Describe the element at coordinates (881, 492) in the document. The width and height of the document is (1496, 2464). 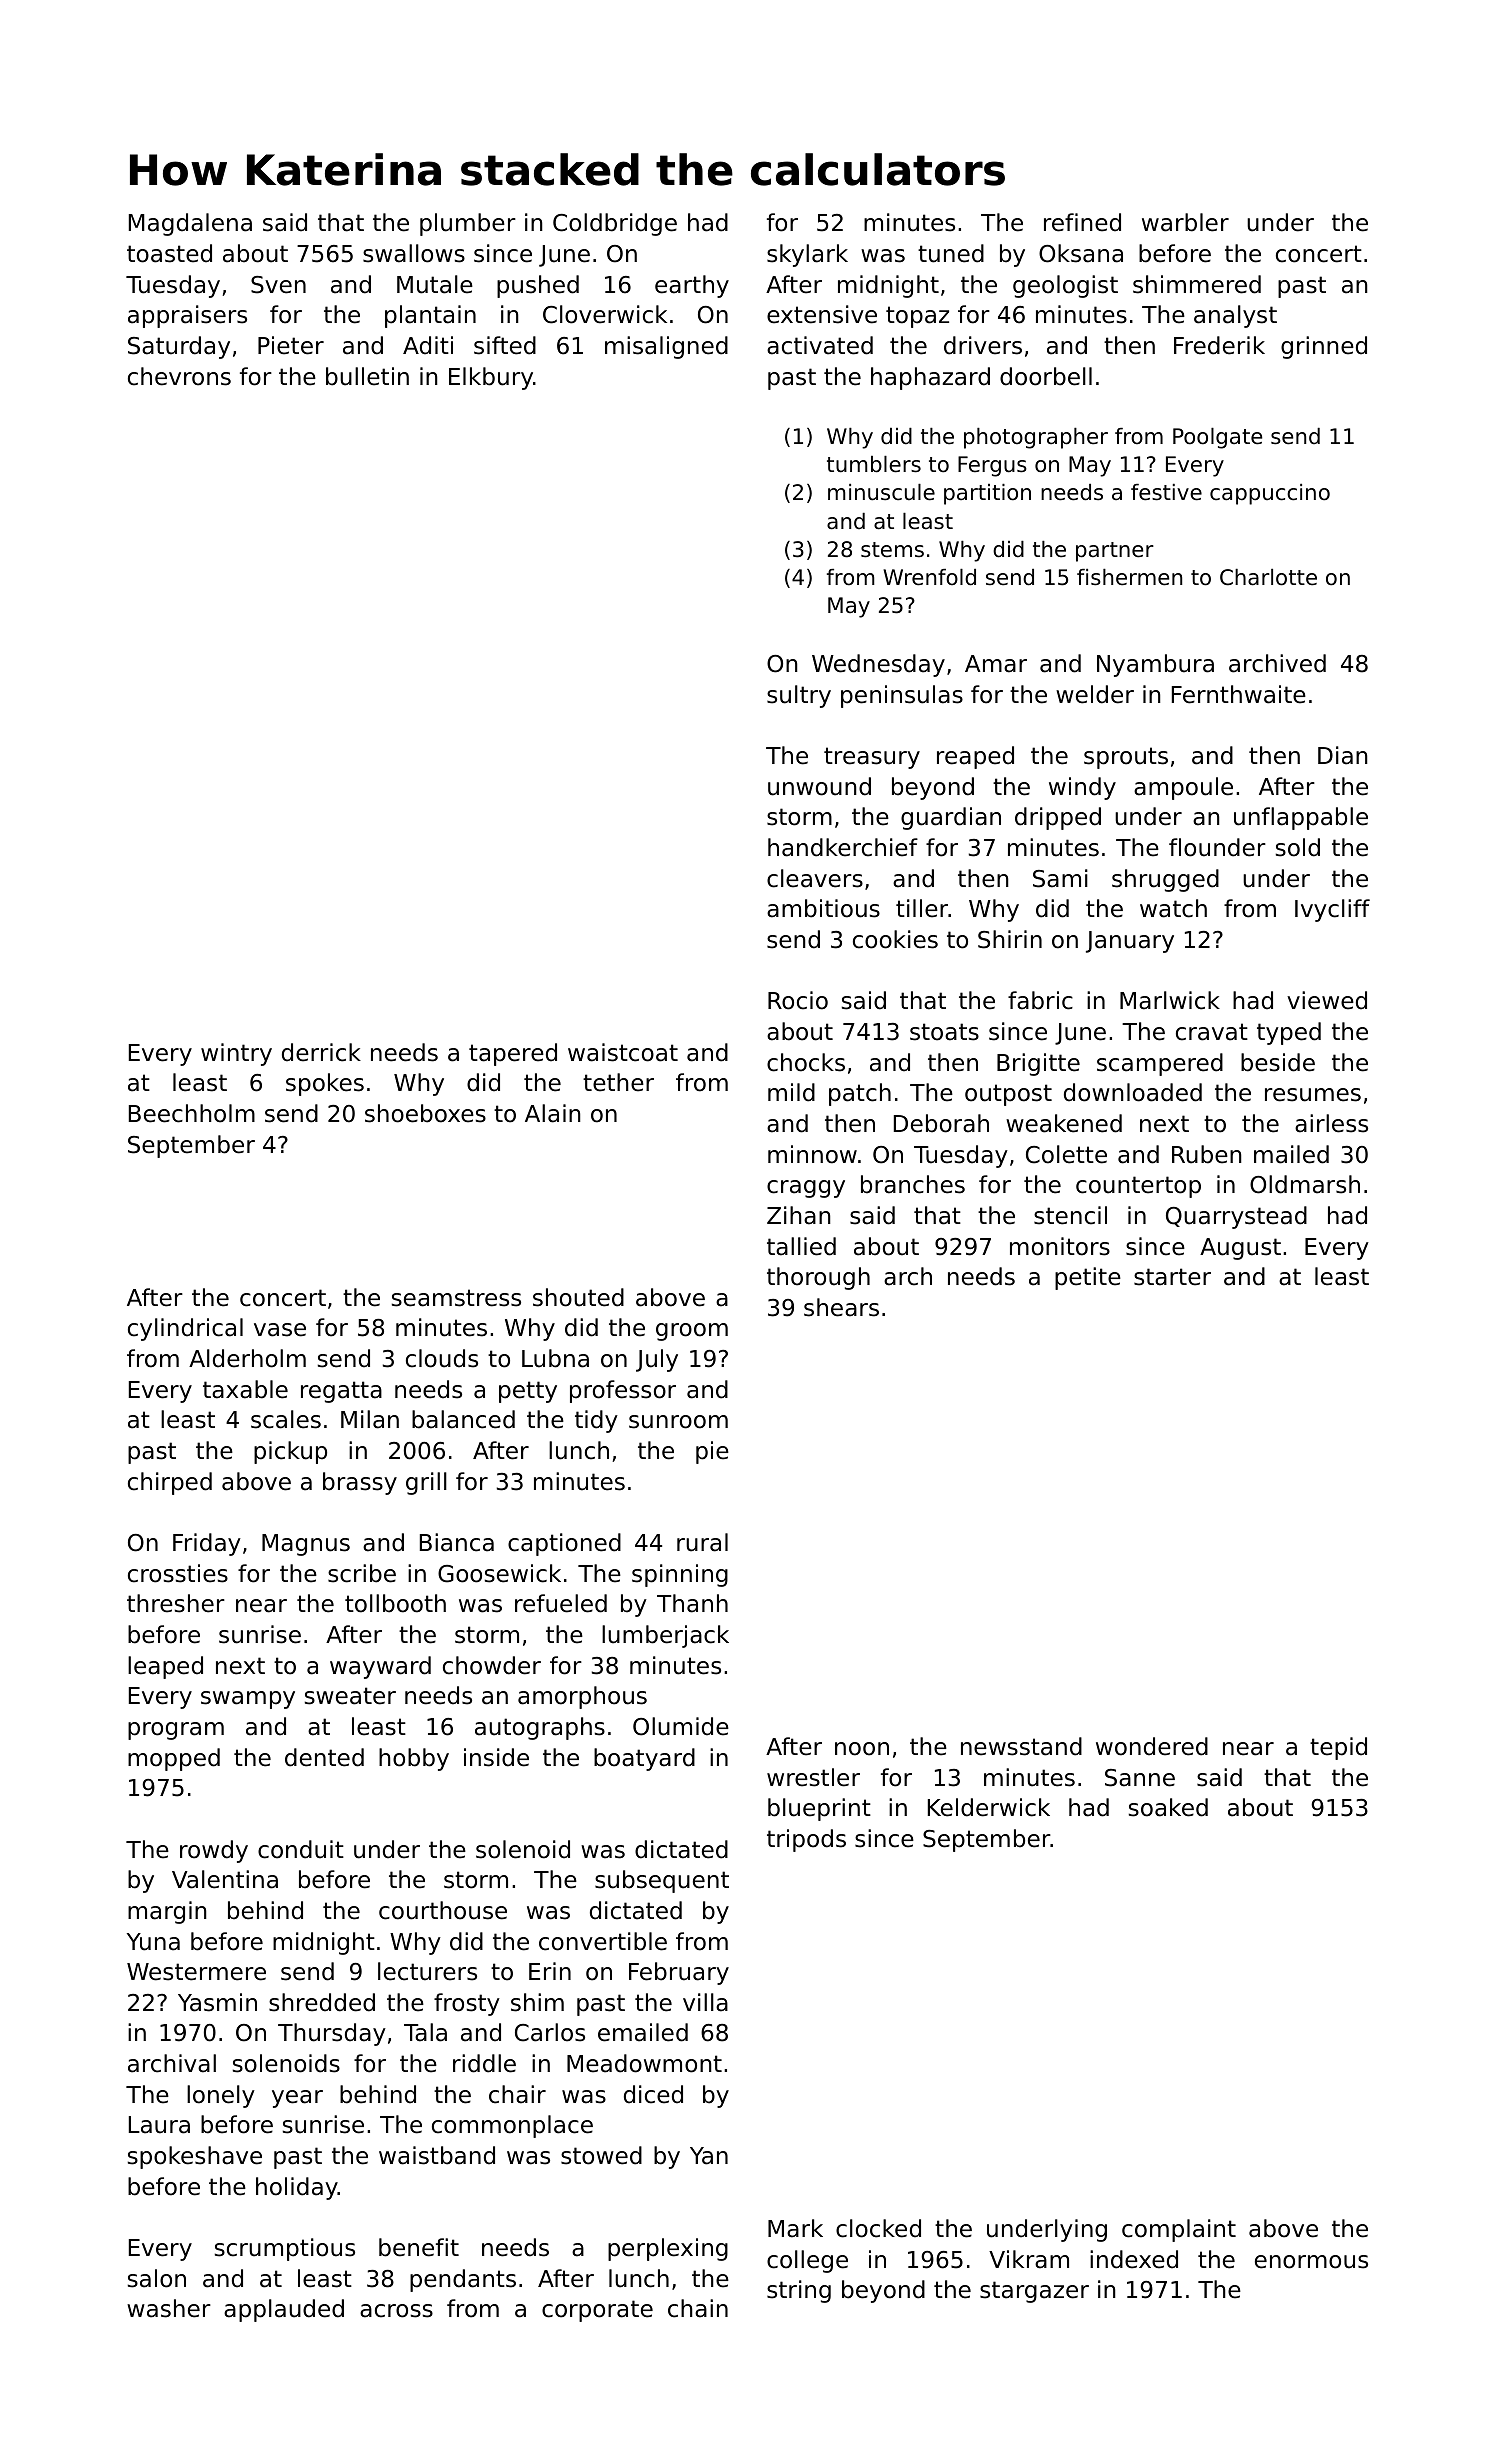
I see `minuscule` at that location.
